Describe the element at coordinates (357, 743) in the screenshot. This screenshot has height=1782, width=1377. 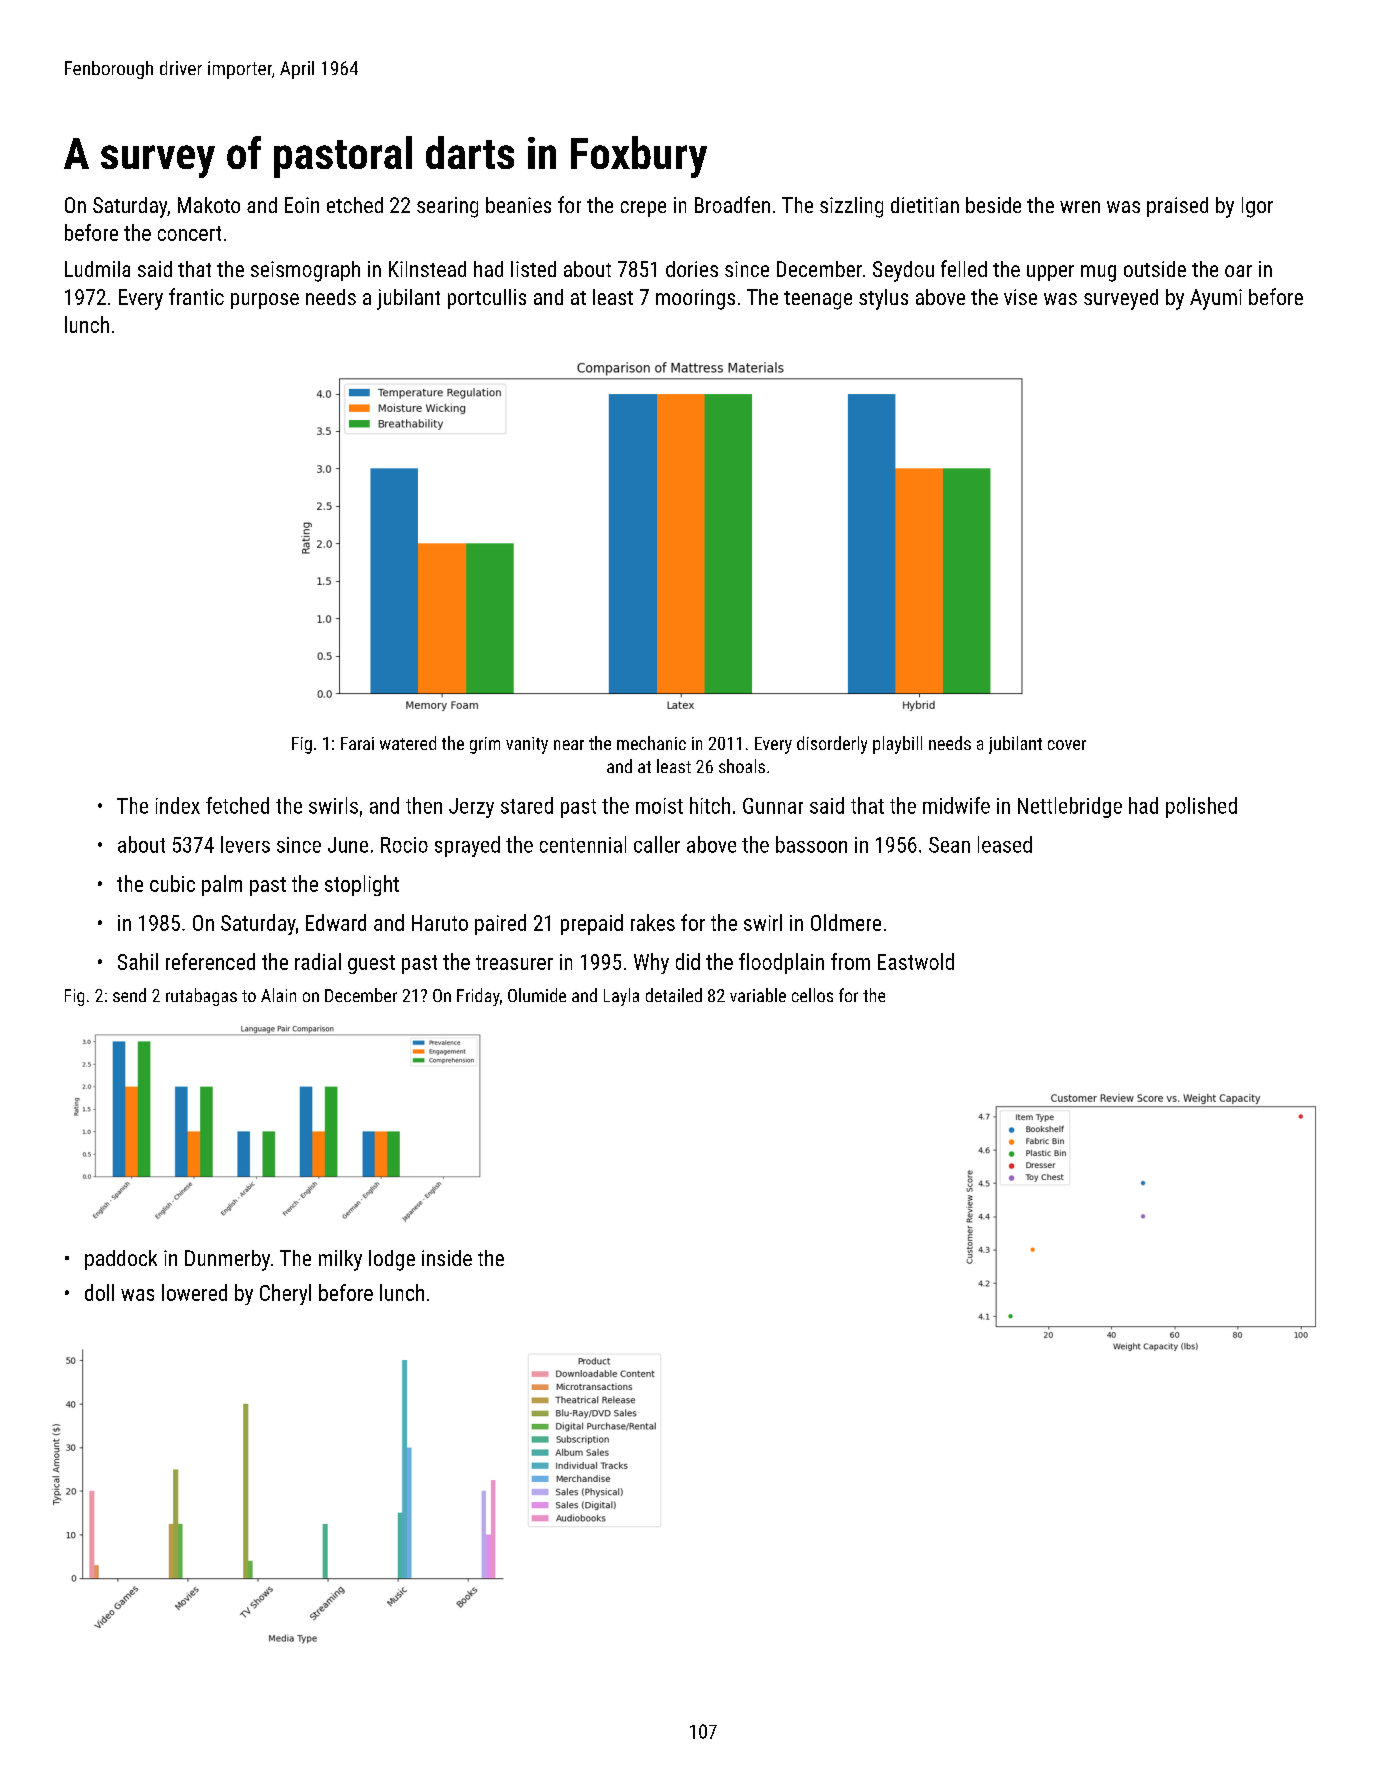
I see `Farai` at that location.
